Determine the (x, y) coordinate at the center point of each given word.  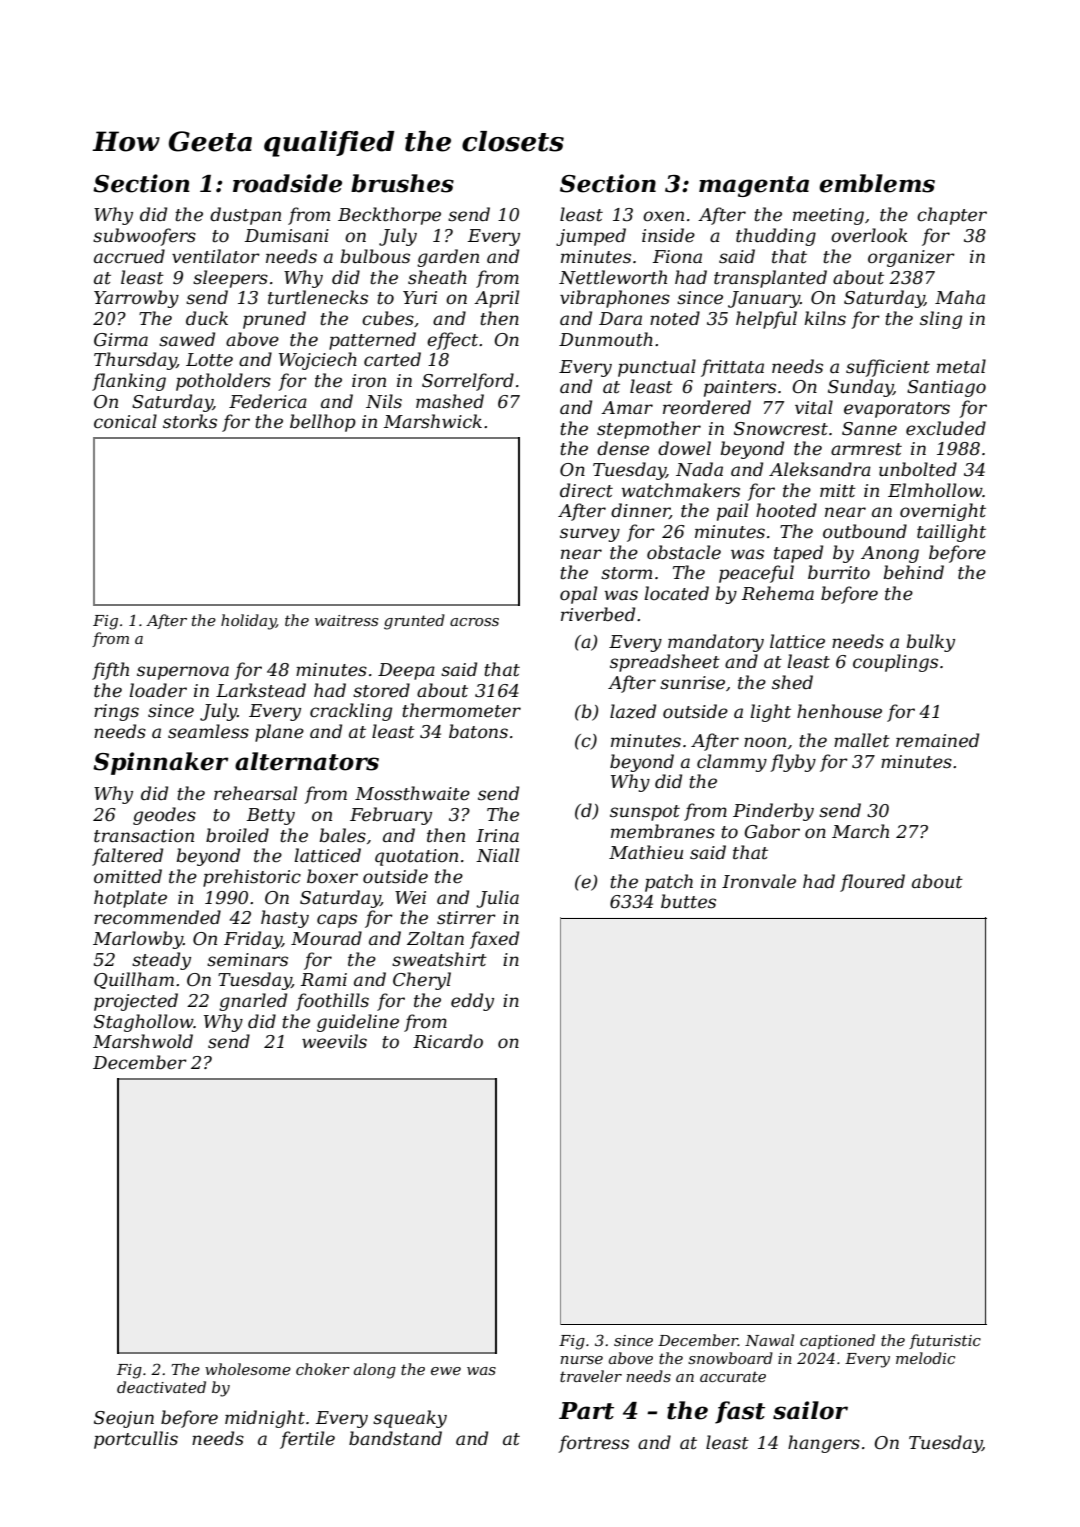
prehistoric (252, 878)
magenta (754, 186)
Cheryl (422, 981)
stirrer (466, 918)
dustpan (245, 216)
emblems (877, 183)
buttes (688, 901)
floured (872, 883)
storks (190, 421)
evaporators (897, 410)
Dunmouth (606, 339)
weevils (334, 1041)
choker (323, 1369)
